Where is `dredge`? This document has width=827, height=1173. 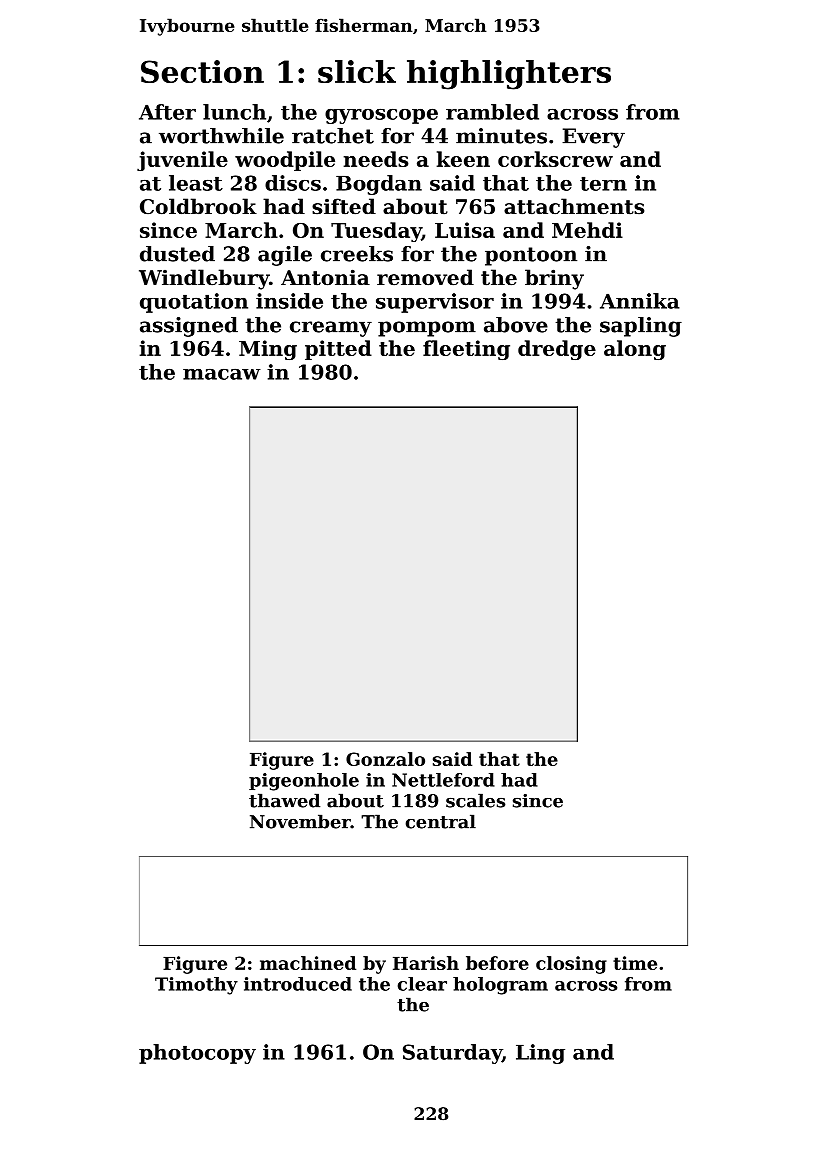 dredge is located at coordinates (557, 350).
